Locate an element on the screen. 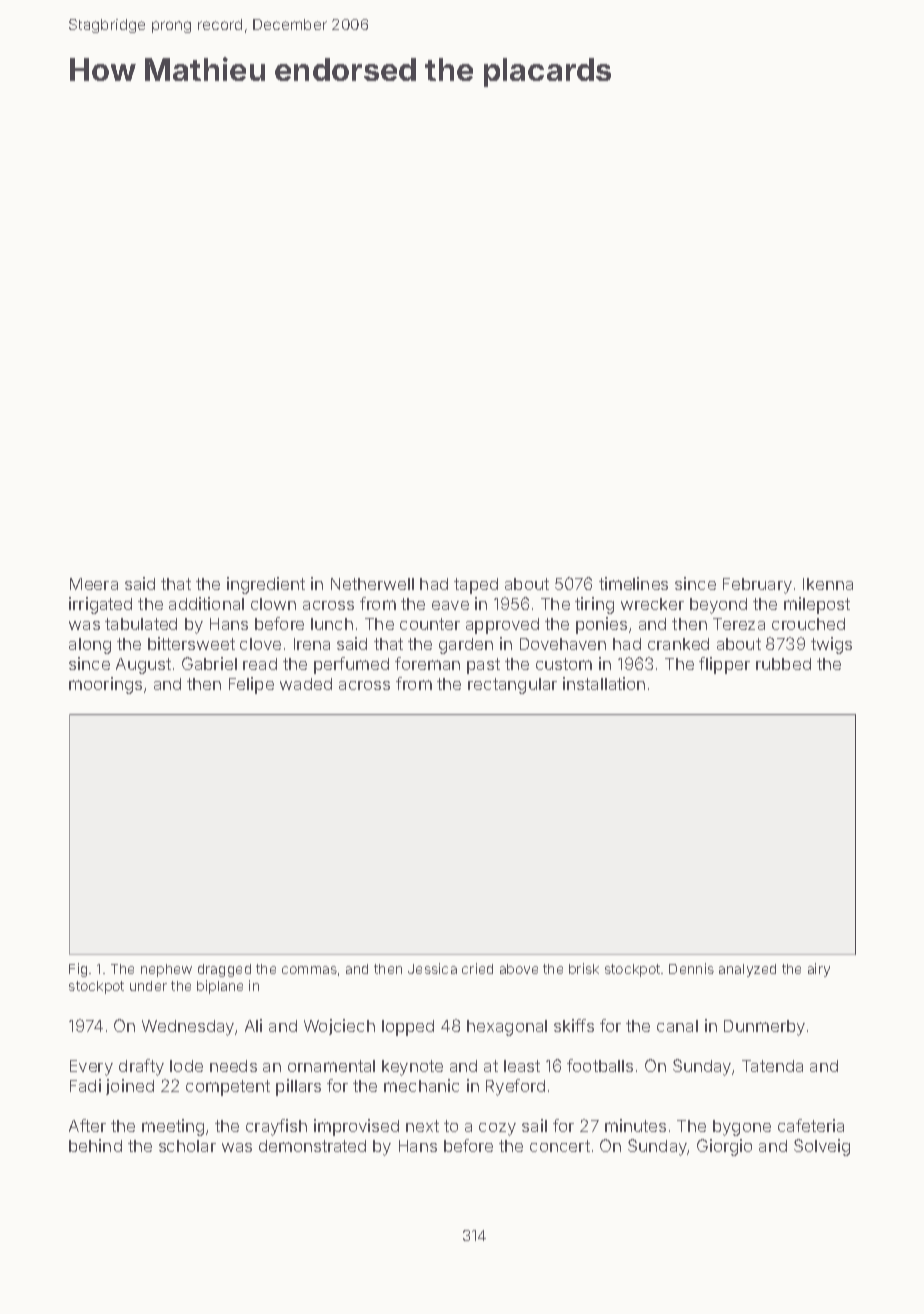  Ikenna is located at coordinates (828, 584).
